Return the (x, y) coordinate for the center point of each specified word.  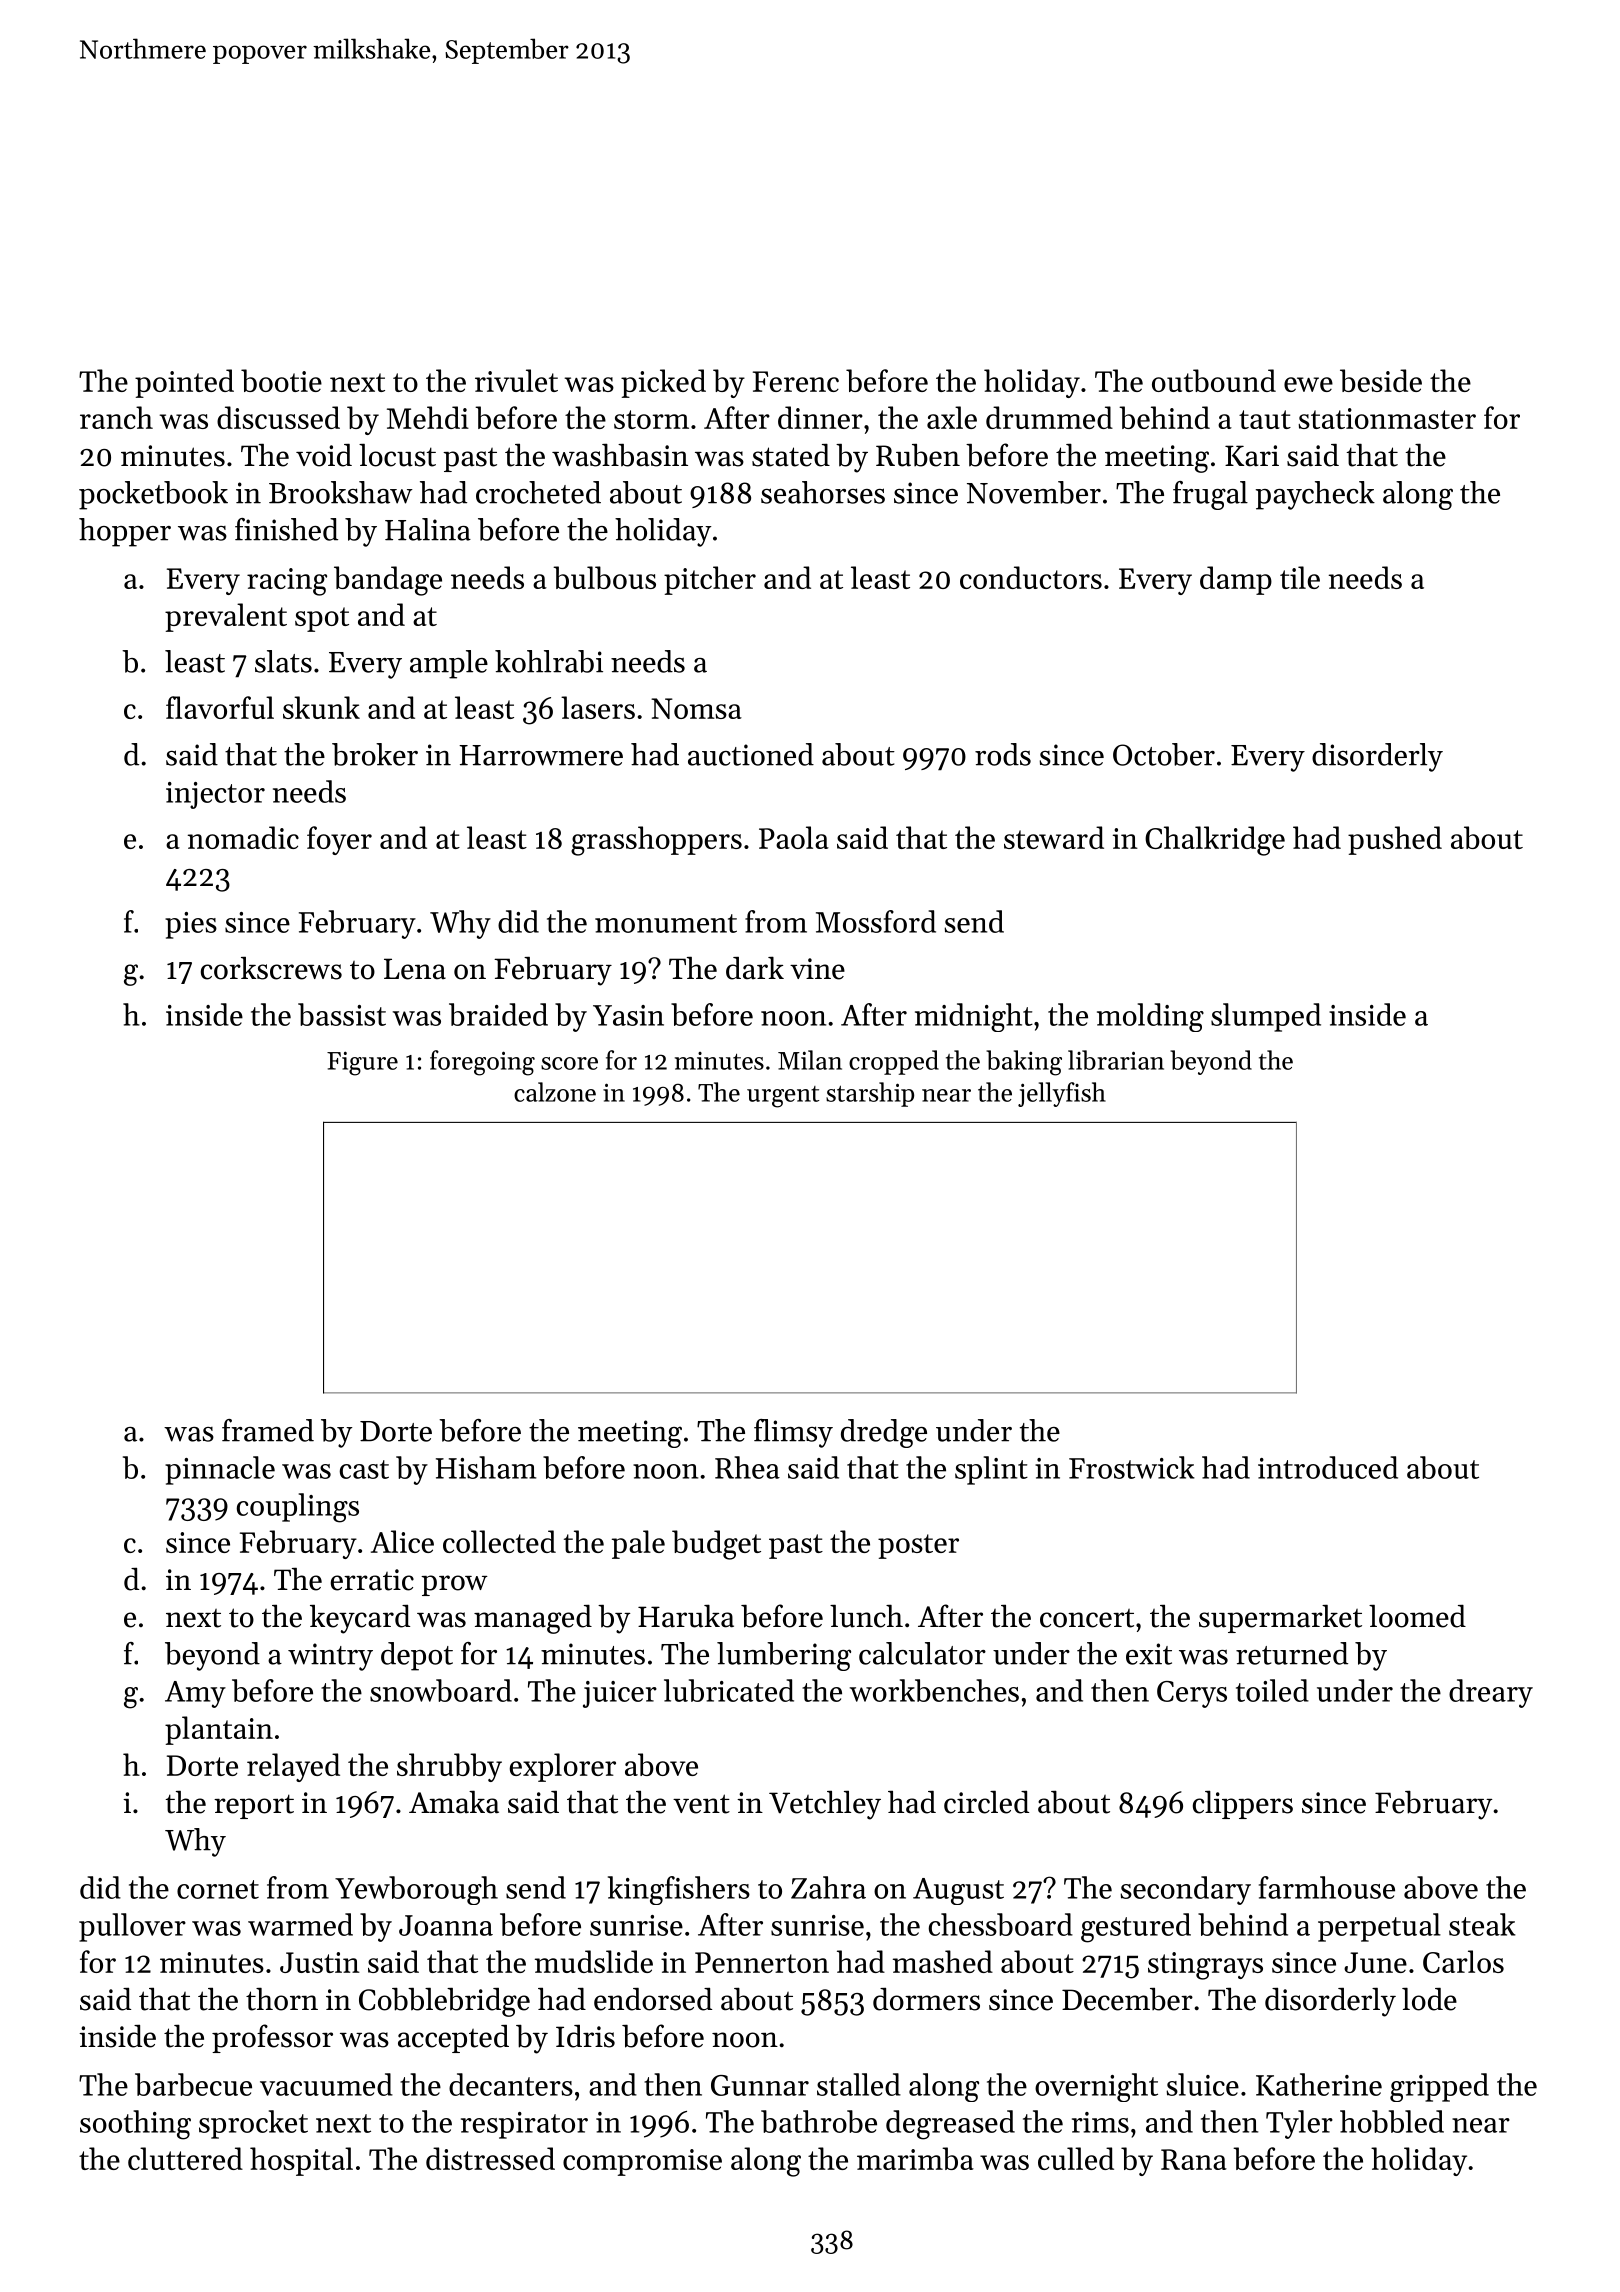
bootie (281, 380)
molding (1150, 1017)
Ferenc (796, 381)
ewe (1308, 384)
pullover (132, 1927)
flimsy (793, 1433)
